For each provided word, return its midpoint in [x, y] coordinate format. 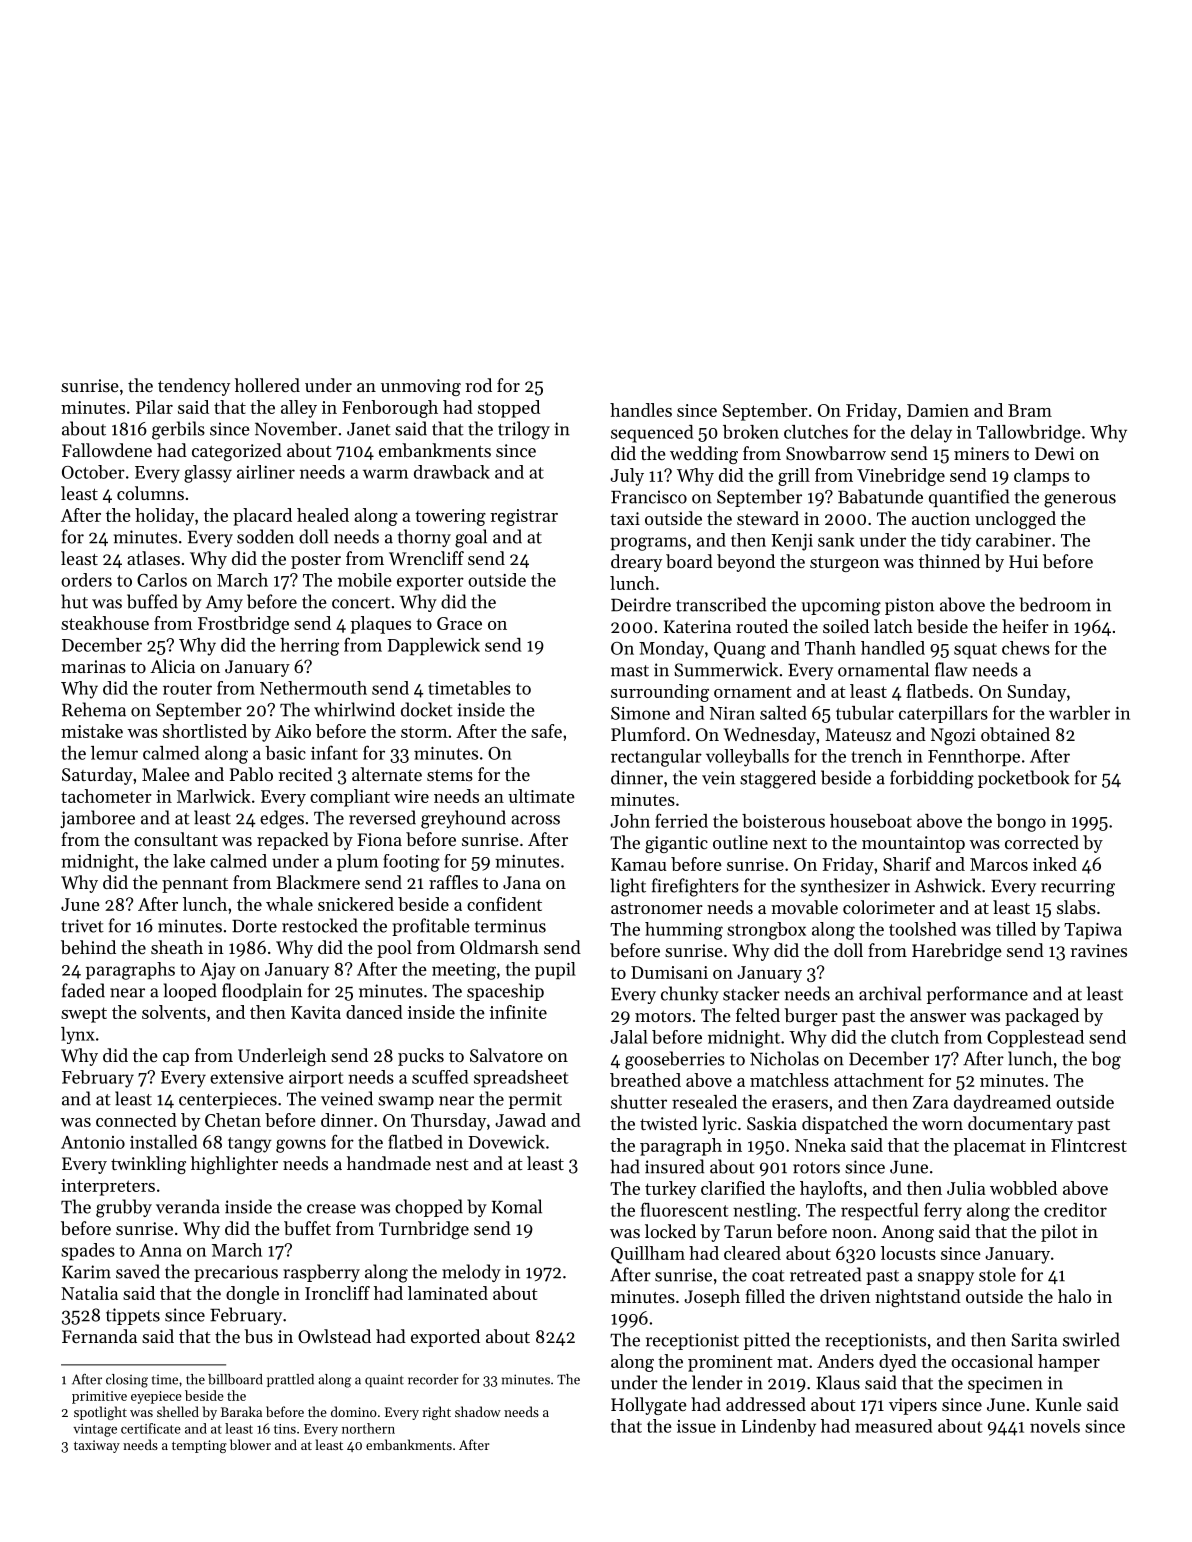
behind [88, 947]
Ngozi [953, 736]
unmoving [421, 387]
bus [258, 1336]
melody [471, 1273]
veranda [188, 1206]
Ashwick [948, 885]
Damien [938, 410]
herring [309, 647]
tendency [194, 387]
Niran [732, 713]
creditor [1075, 1210]
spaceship [505, 992]
